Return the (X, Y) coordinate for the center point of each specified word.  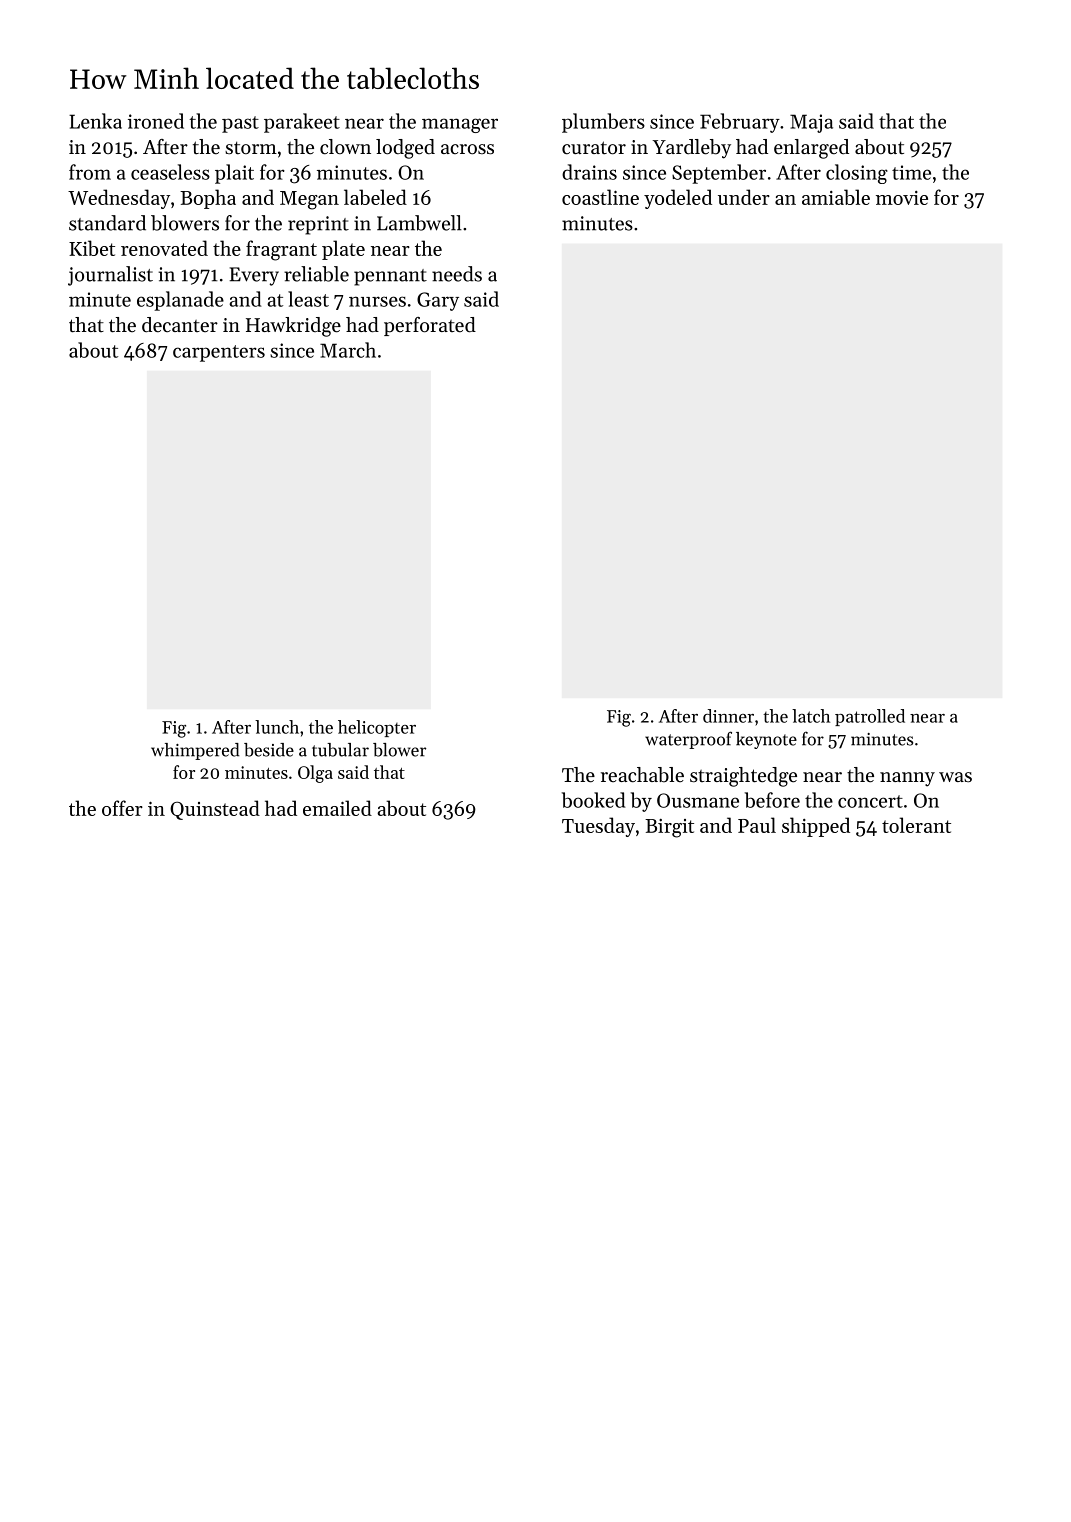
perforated (430, 326)
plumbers (603, 123)
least (308, 299)
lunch (277, 727)
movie (902, 198)
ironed (156, 121)
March (348, 350)
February (740, 123)
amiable (836, 197)
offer (122, 808)
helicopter (377, 728)
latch (811, 716)
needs (457, 274)
